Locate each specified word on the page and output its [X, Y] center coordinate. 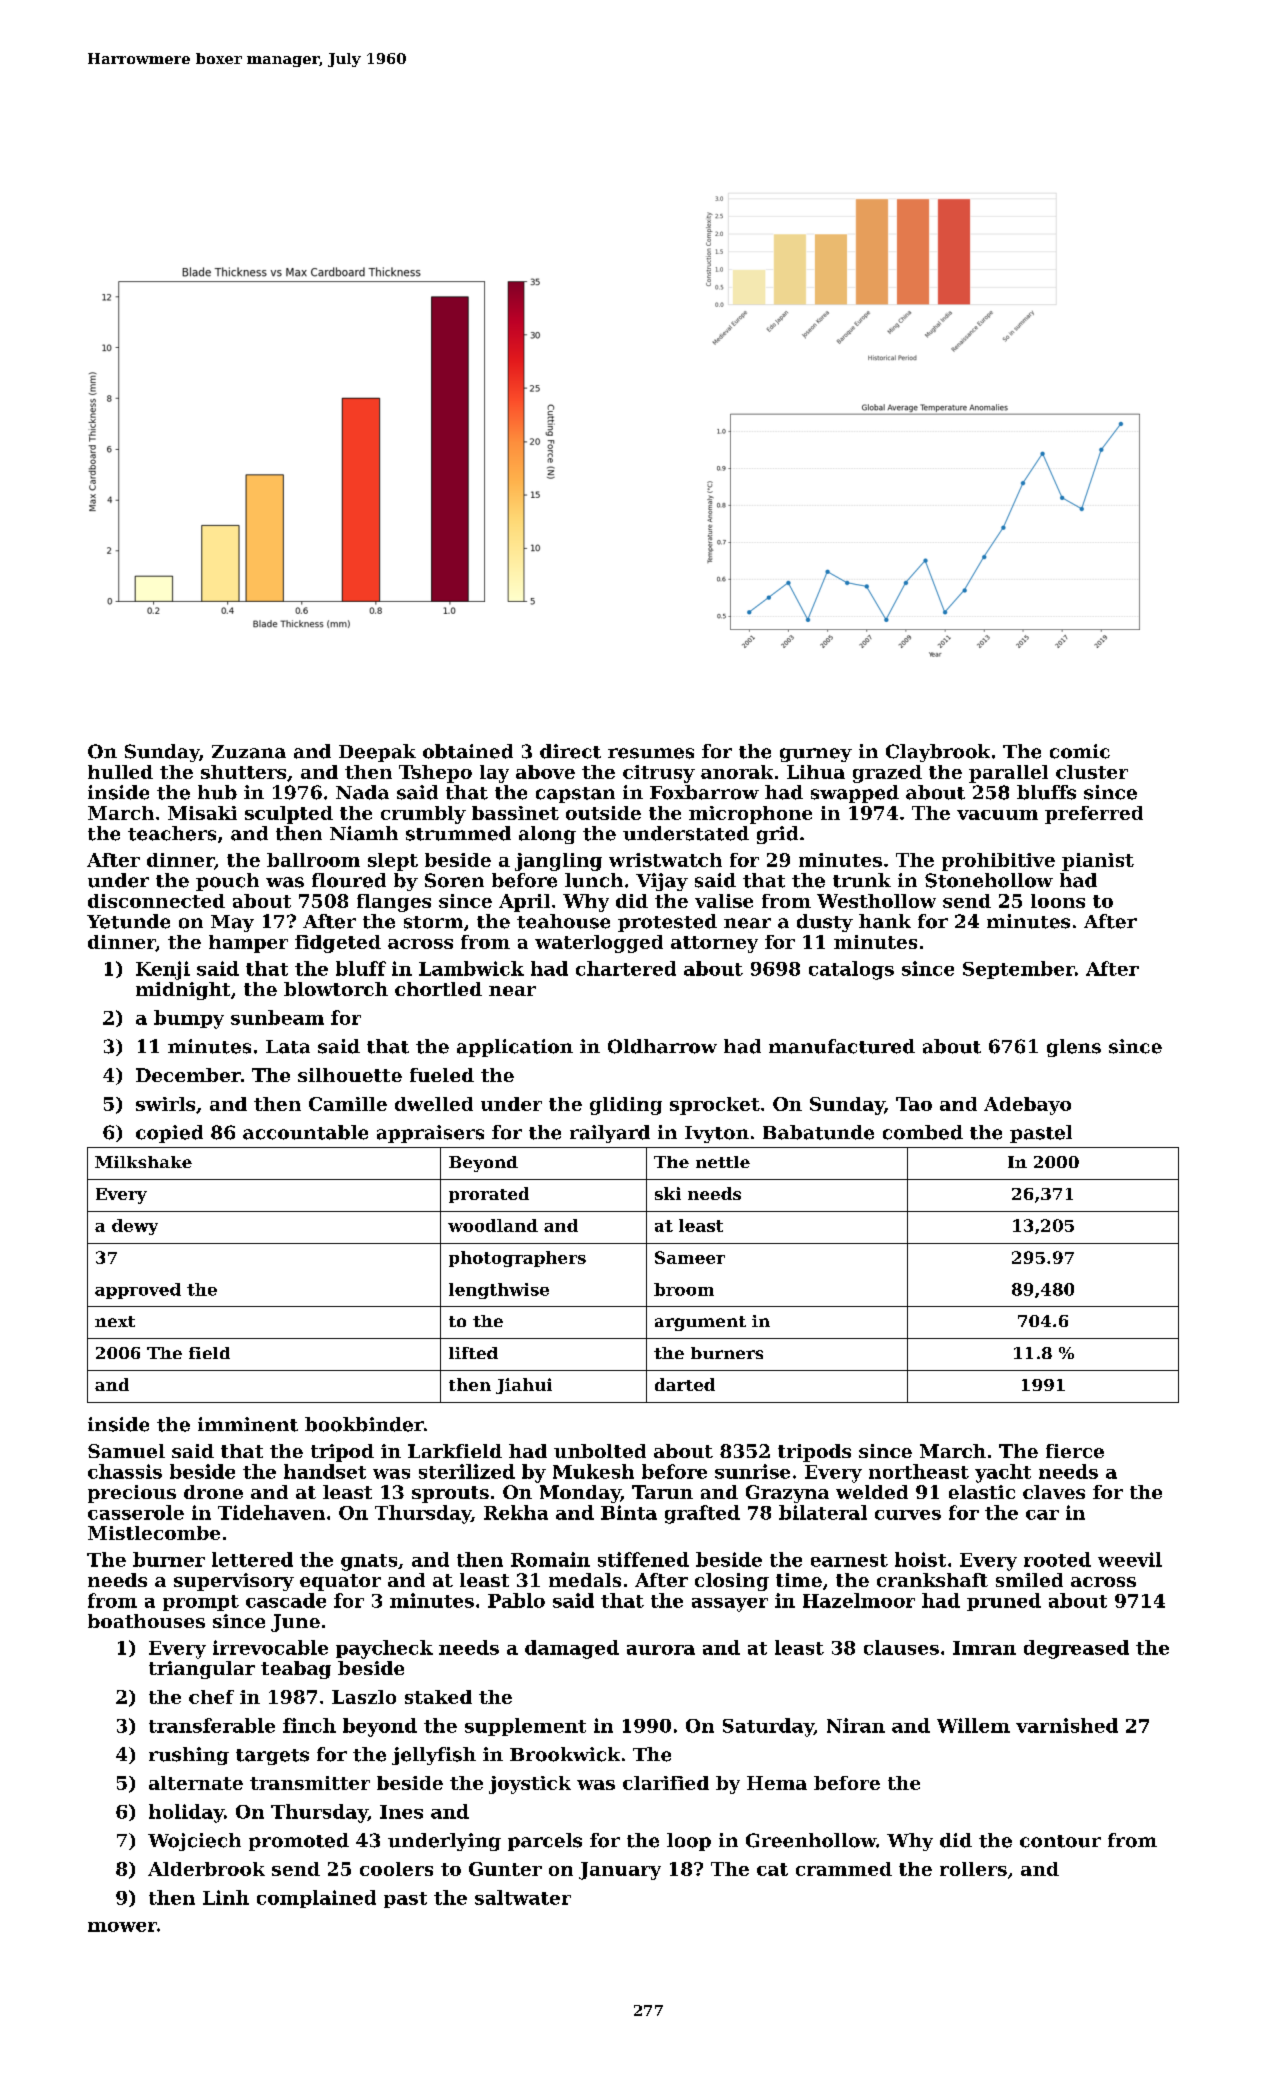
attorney [714, 944]
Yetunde [128, 921]
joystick [530, 1785]
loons [1058, 901]
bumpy [189, 1019]
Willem [973, 1725]
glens [1074, 1048]
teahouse [563, 921]
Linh [226, 1897]
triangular [202, 1670]
